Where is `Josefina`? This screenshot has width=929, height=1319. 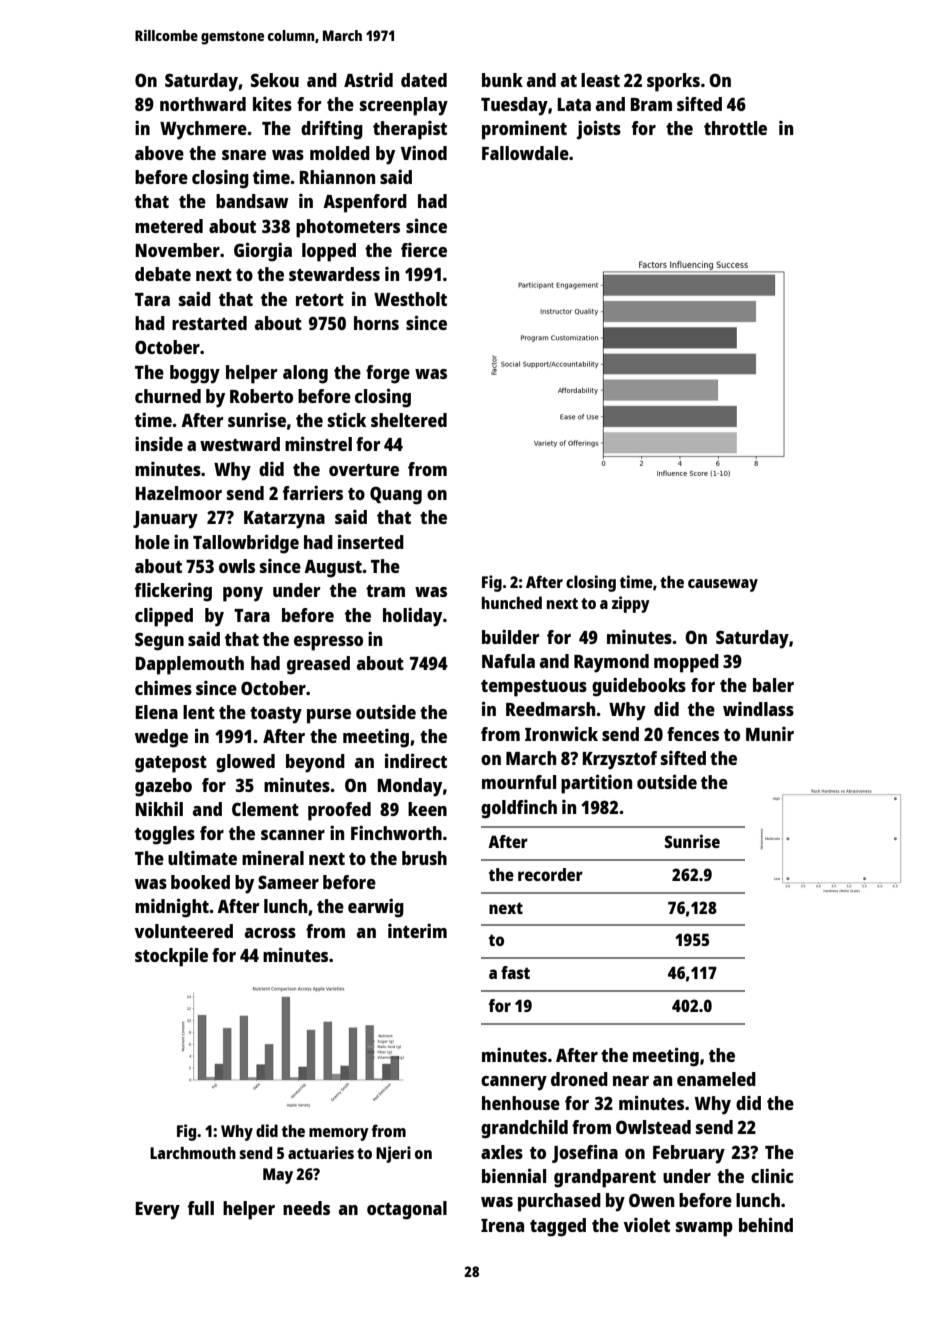
Josefina is located at coordinates (585, 1153).
